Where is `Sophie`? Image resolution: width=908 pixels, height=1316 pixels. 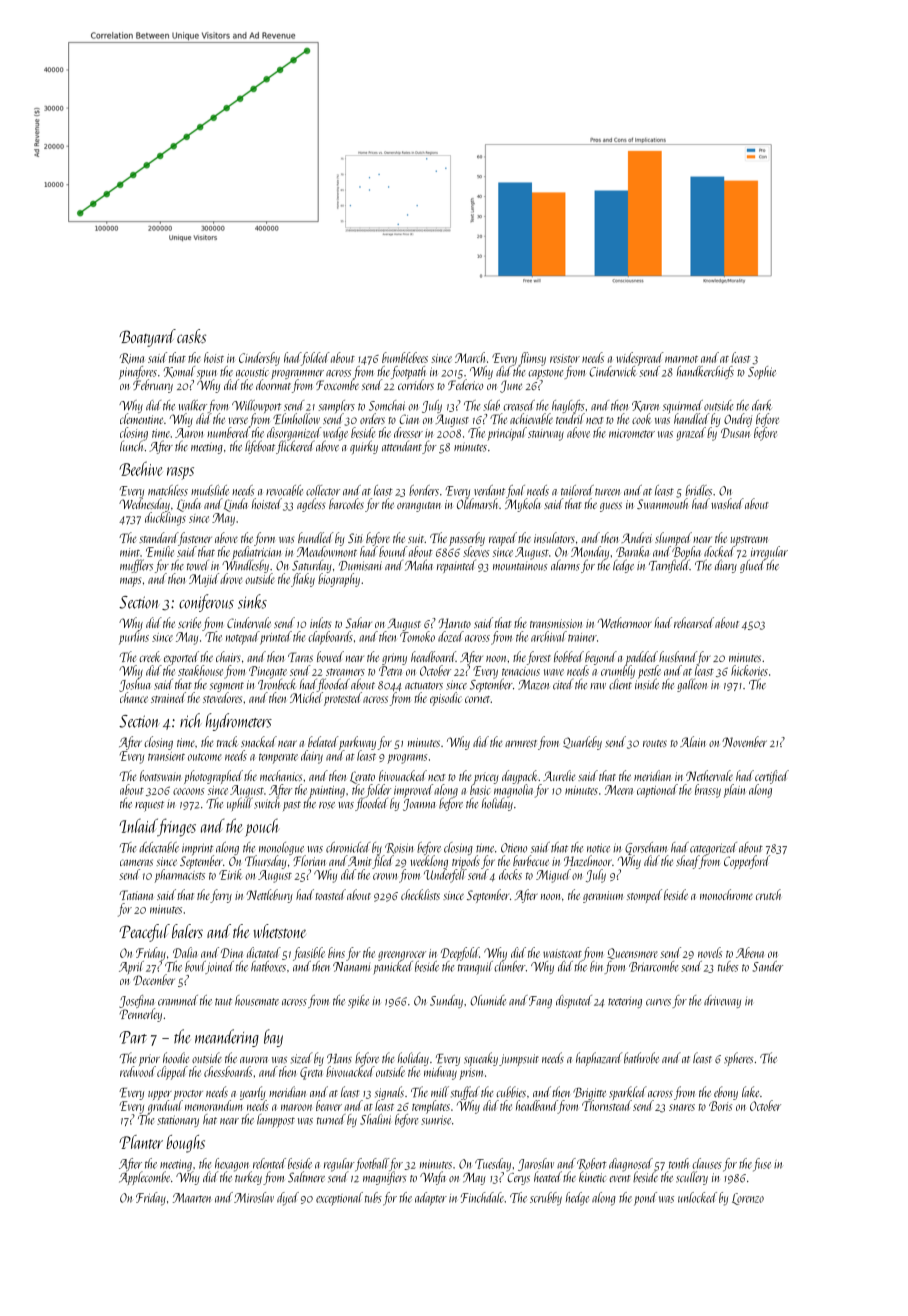 Sophie is located at coordinates (762, 372).
